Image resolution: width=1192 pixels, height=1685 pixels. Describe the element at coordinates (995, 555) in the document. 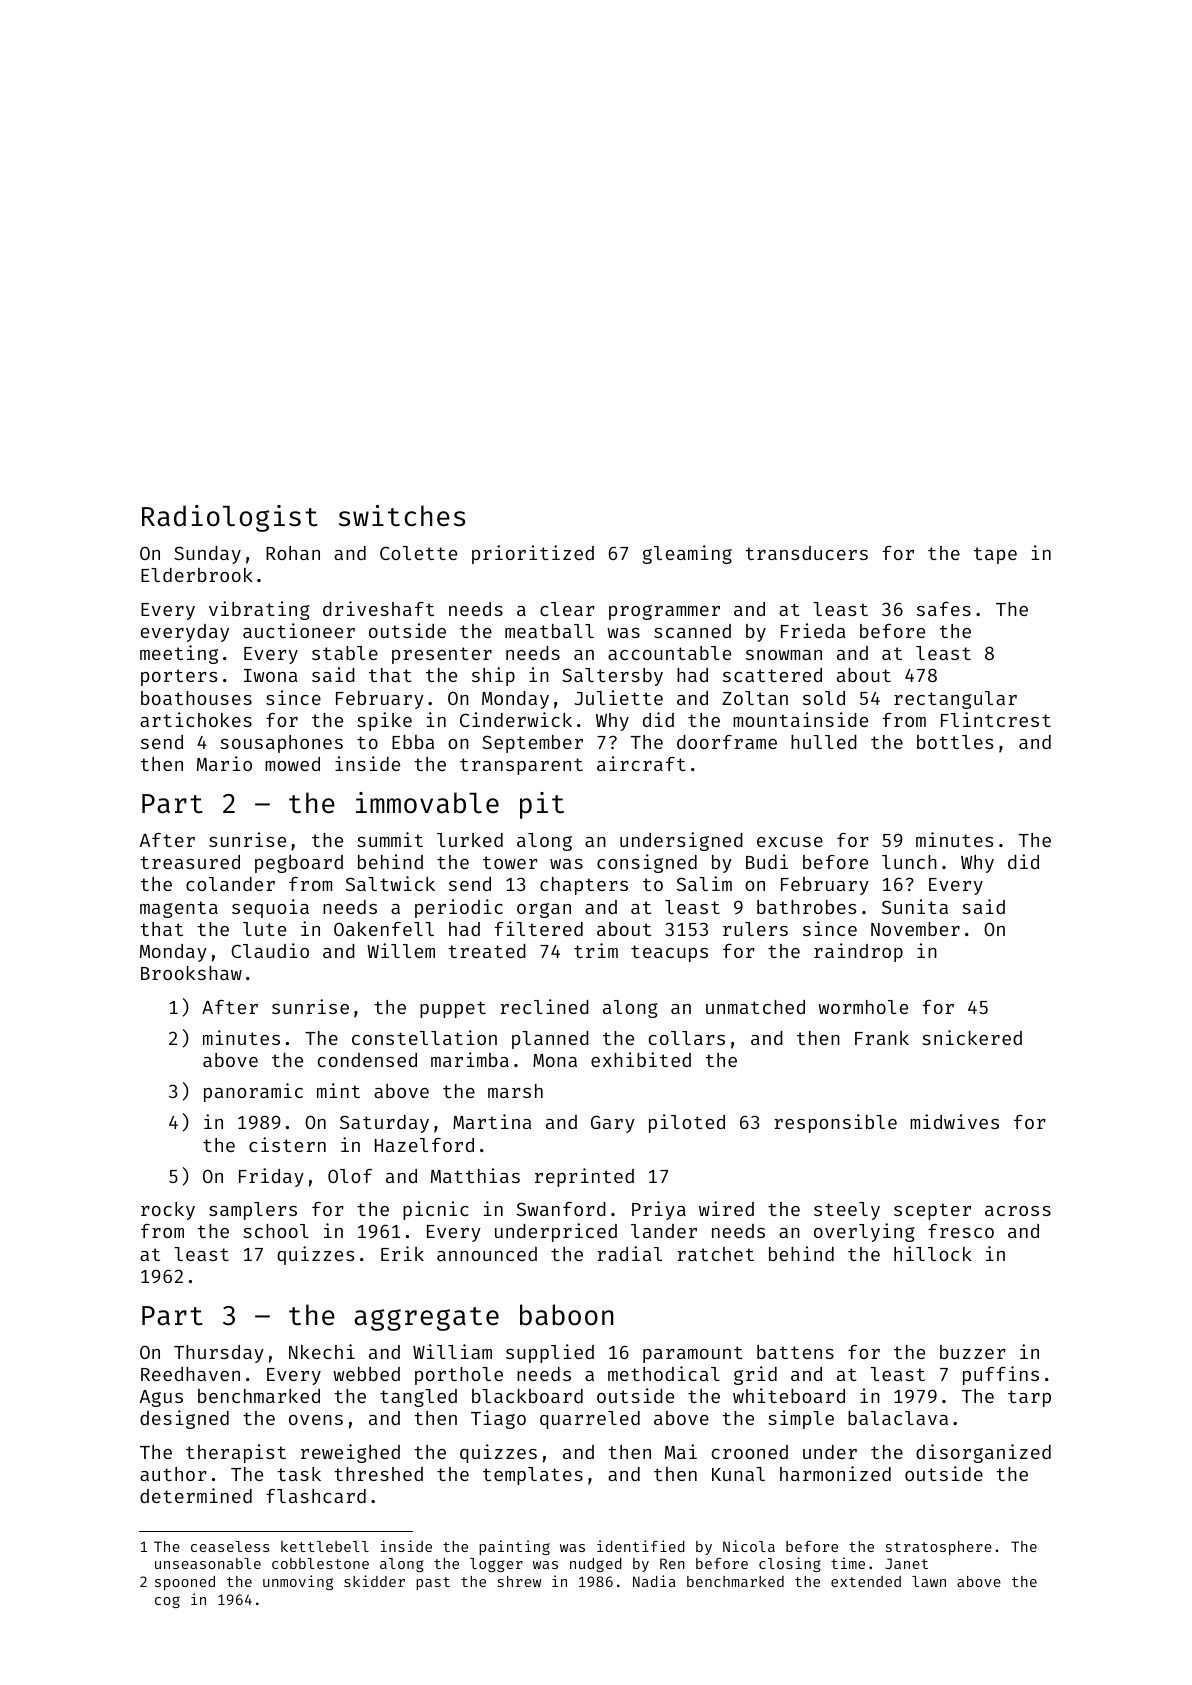

I see `tape` at that location.
